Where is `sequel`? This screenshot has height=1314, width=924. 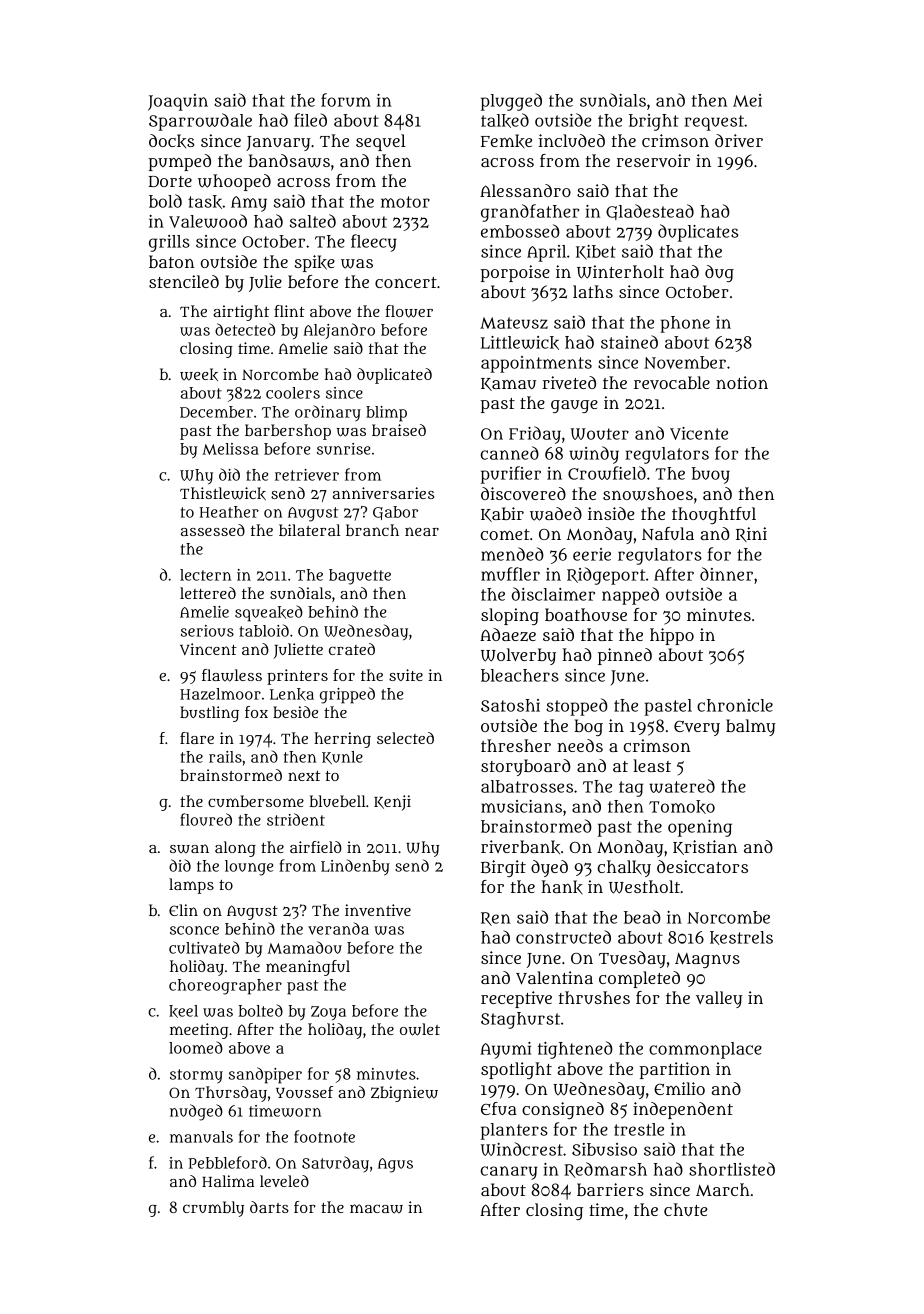
sequel is located at coordinates (381, 142).
